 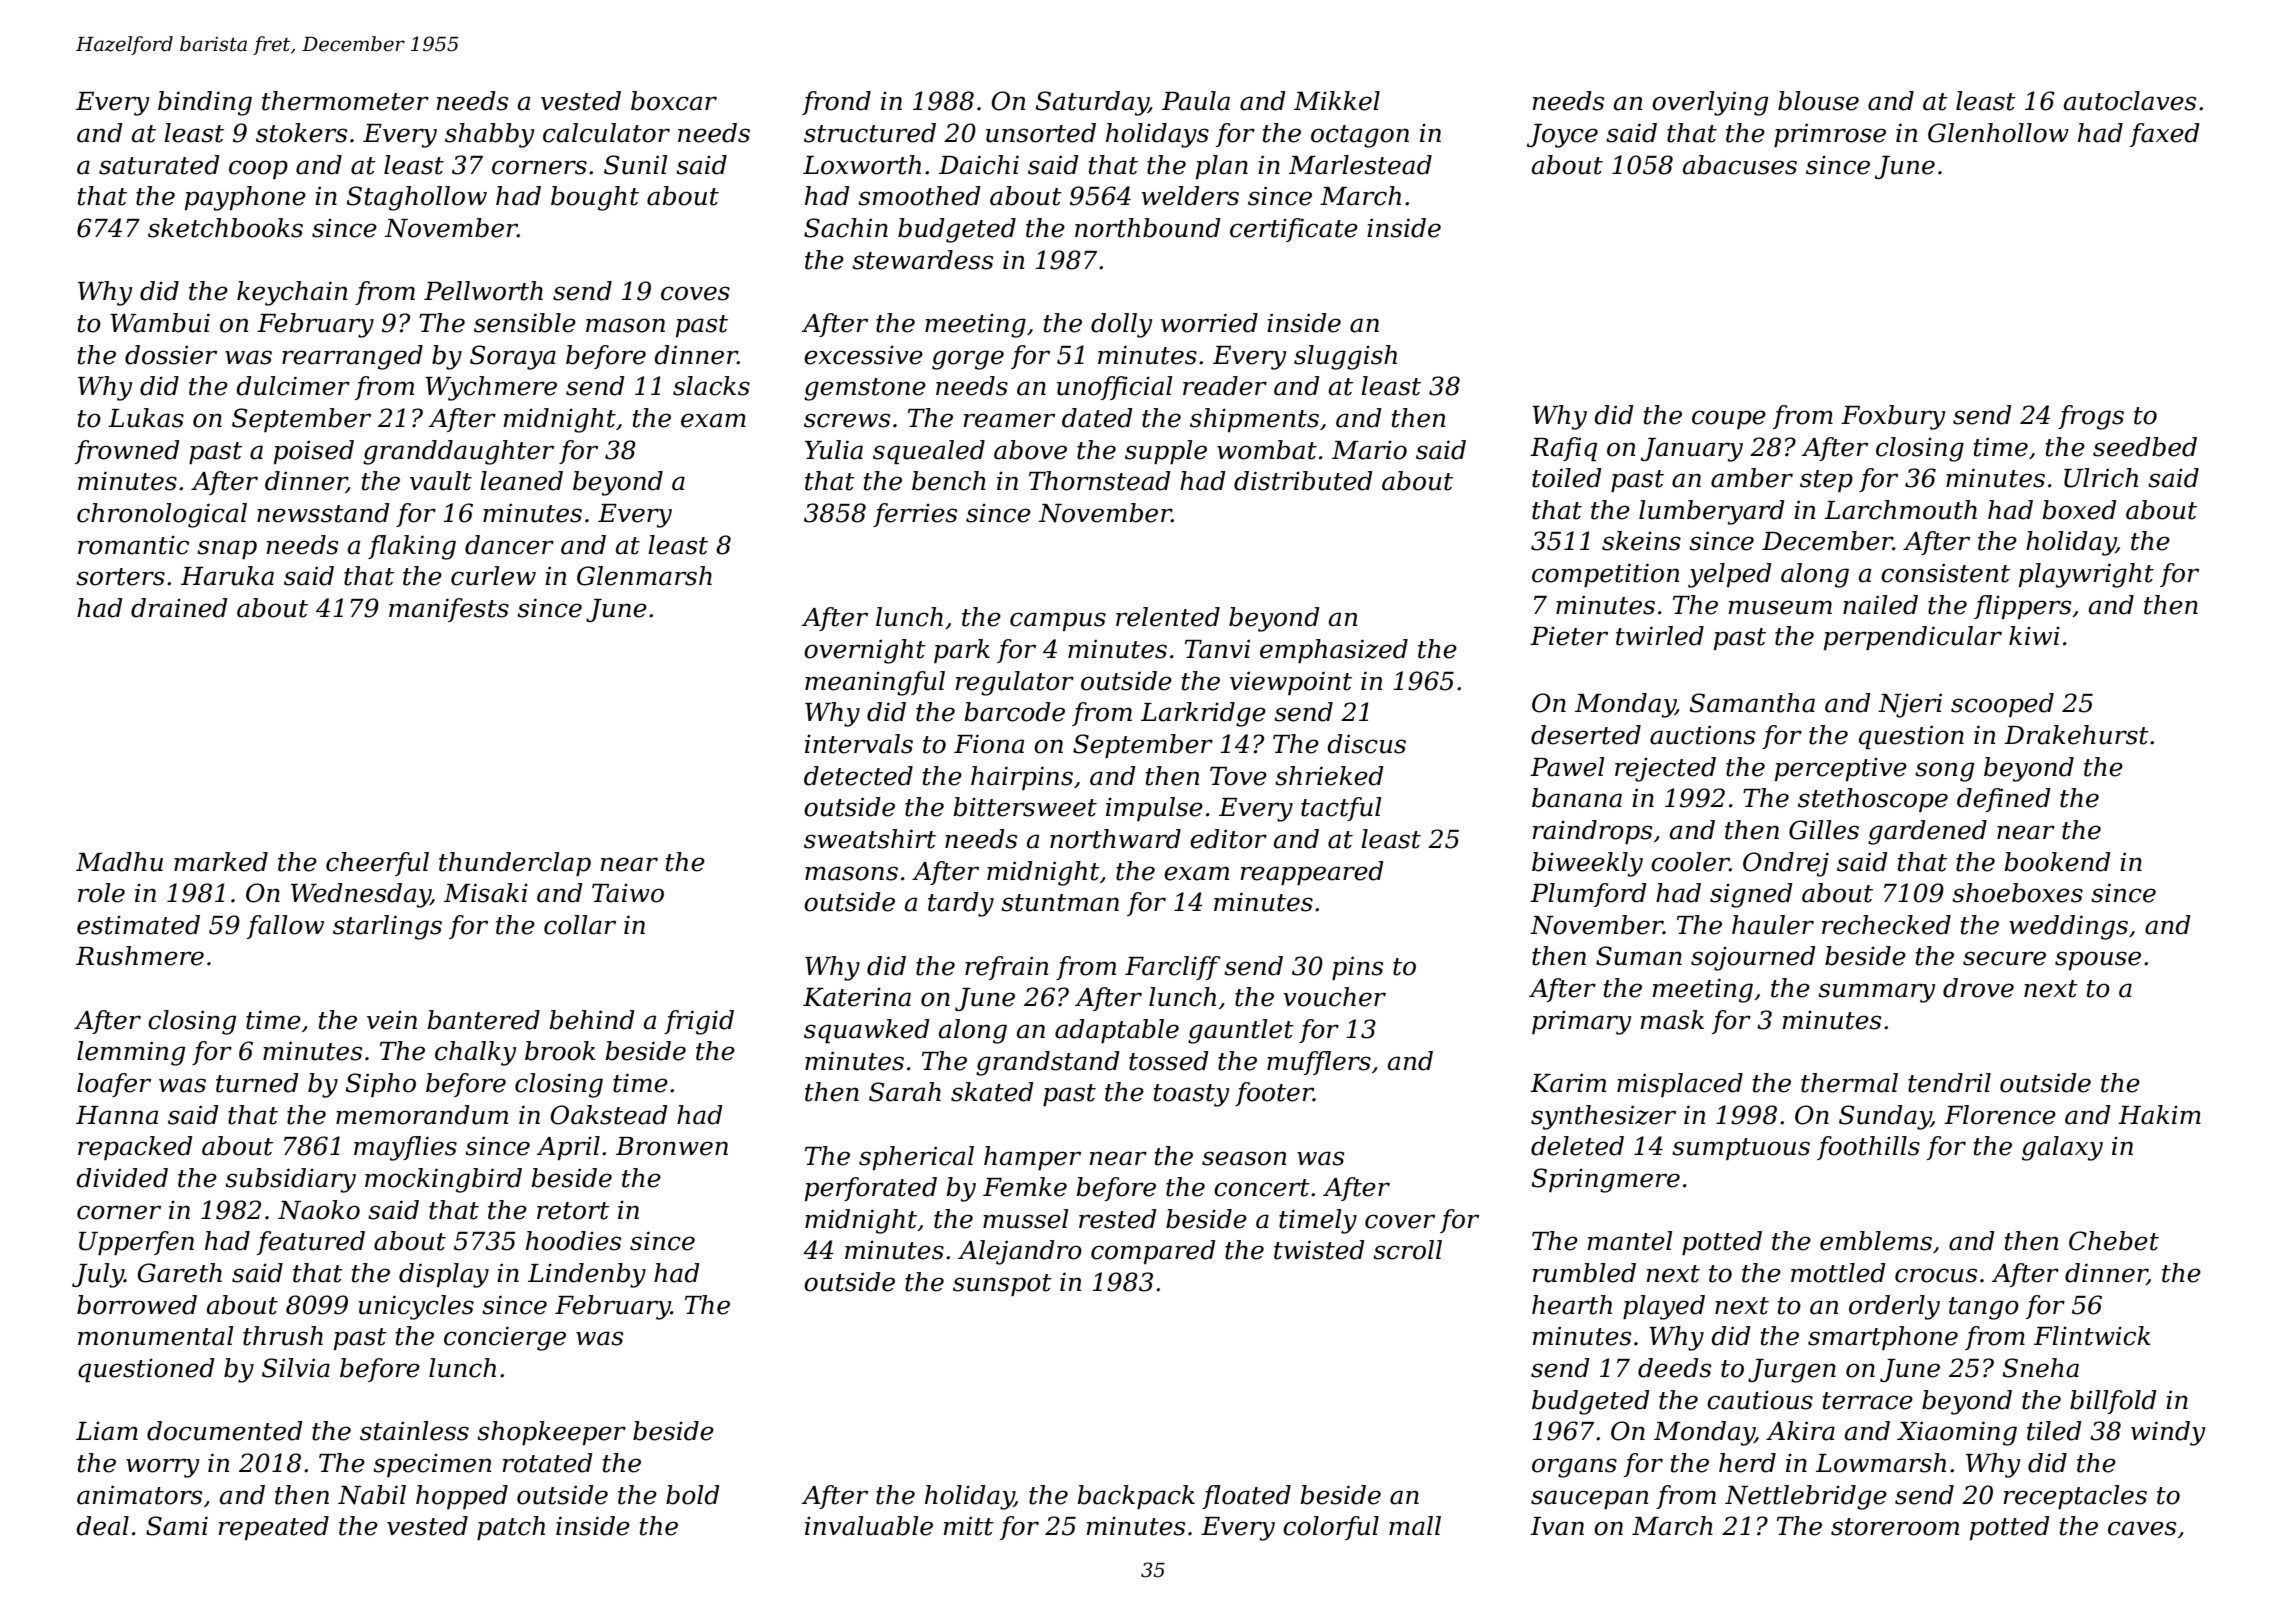 I want to click on autoclaves, so click(x=2130, y=101).
